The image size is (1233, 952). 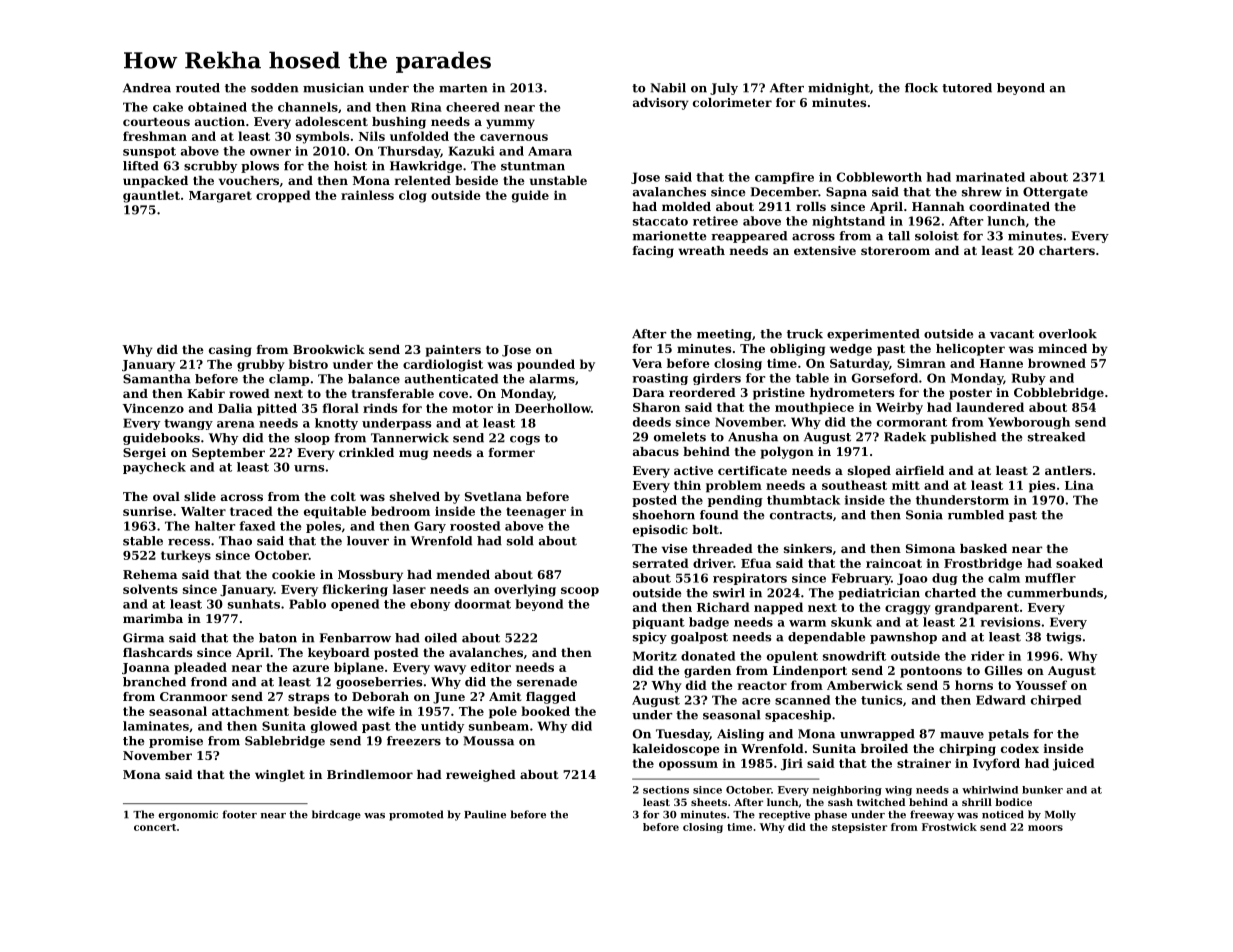 I want to click on doormat, so click(x=483, y=604).
